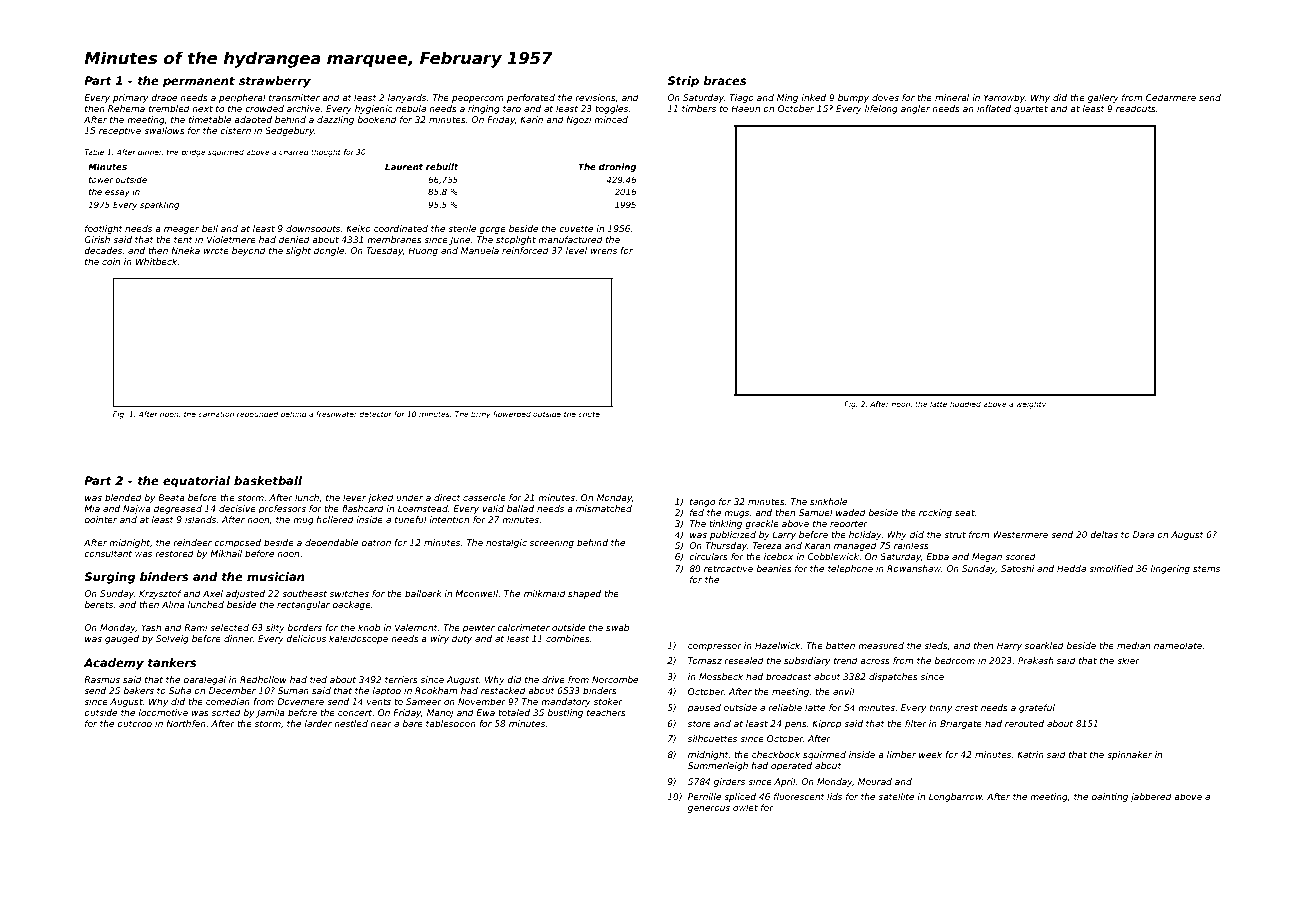  I want to click on huddled, so click(965, 404).
